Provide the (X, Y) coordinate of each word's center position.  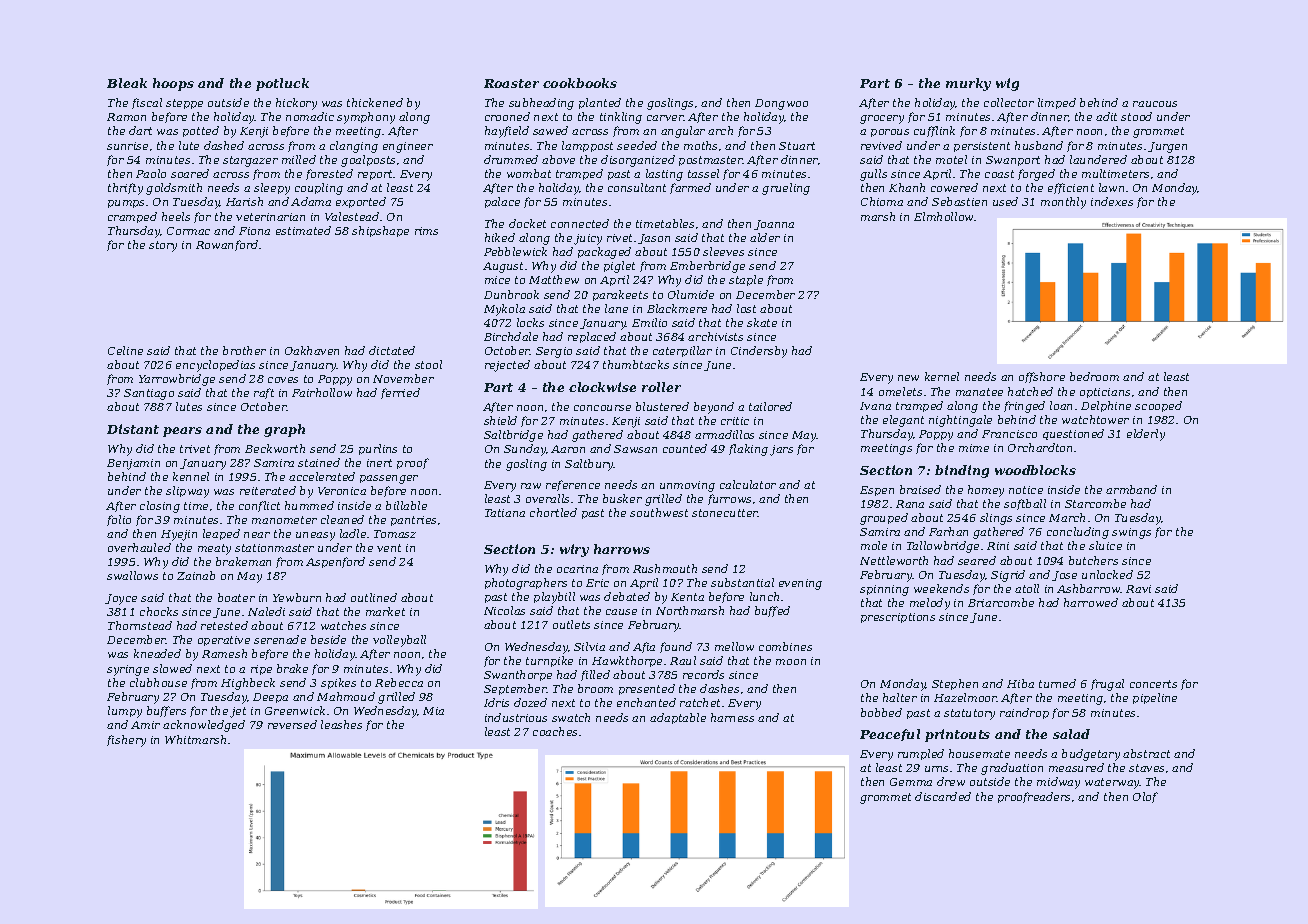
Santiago (149, 394)
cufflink (934, 131)
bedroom (1094, 376)
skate (762, 322)
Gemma (911, 782)
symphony (366, 118)
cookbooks (580, 83)
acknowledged (204, 726)
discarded (943, 796)
